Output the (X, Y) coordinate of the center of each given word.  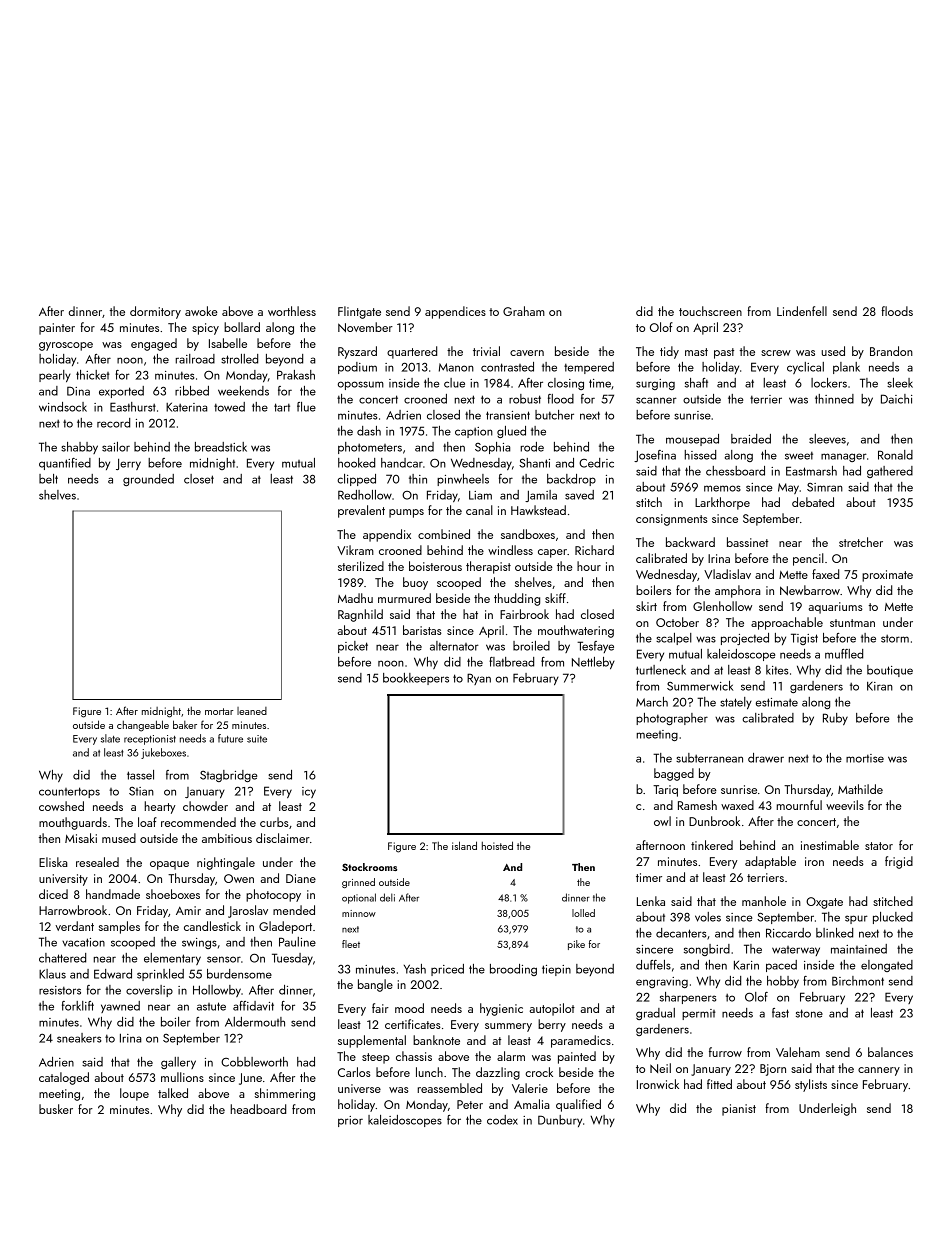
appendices (455, 312)
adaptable (770, 862)
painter (57, 329)
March (652, 702)
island (464, 845)
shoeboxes (173, 894)
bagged (674, 774)
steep (376, 1058)
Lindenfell (802, 311)
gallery (178, 1063)
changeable (143, 726)
